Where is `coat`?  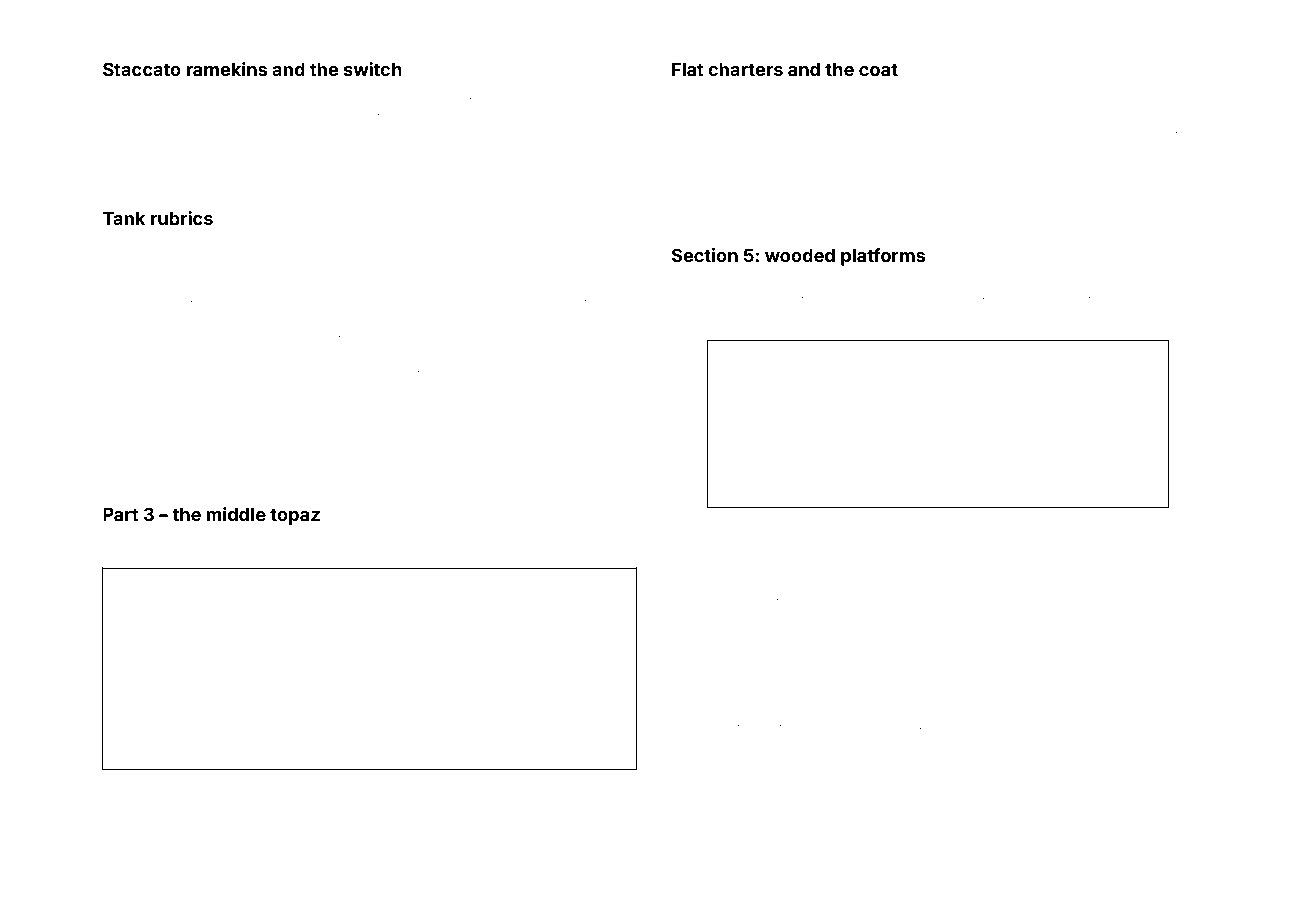 coat is located at coordinates (878, 69).
